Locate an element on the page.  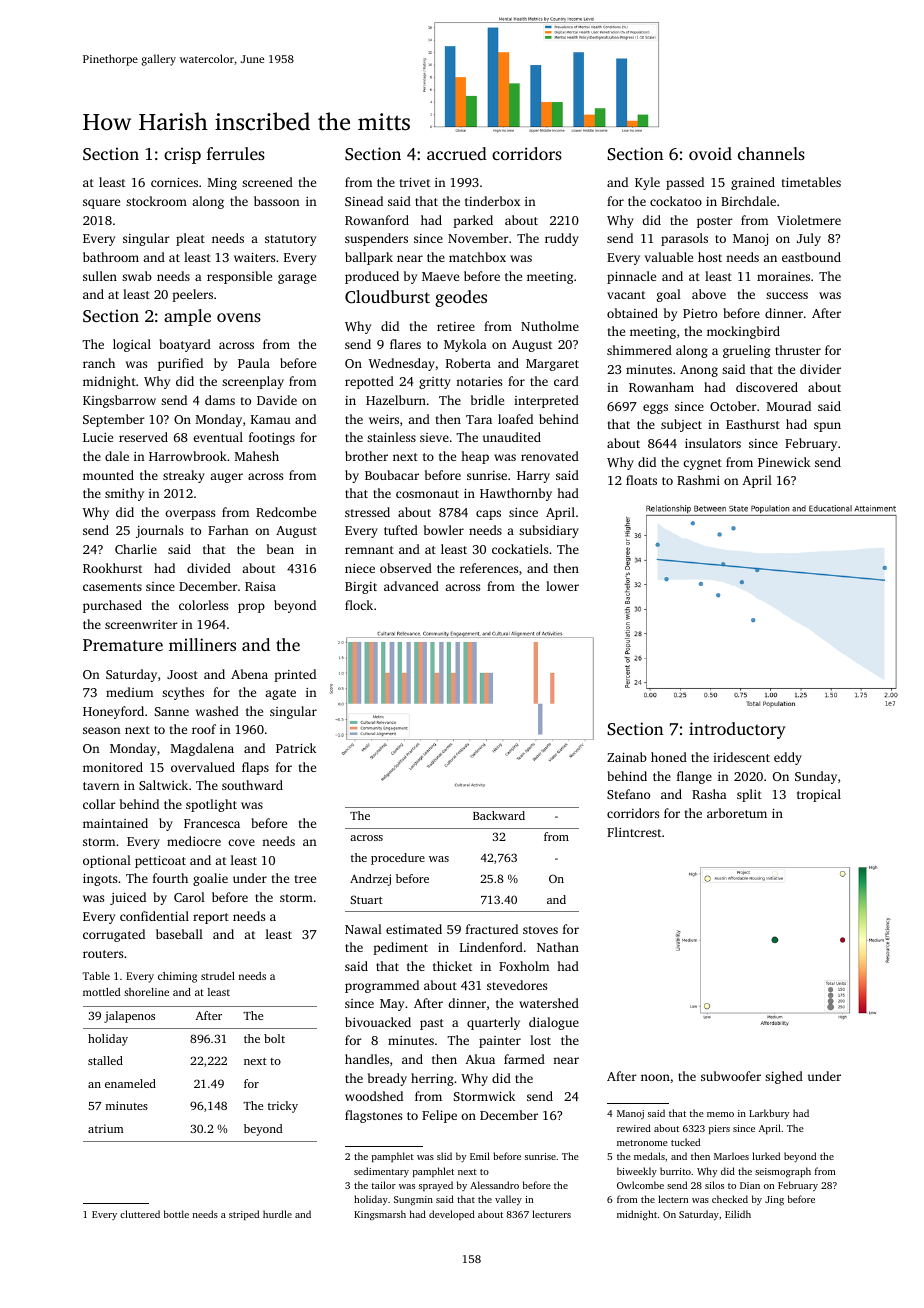
loafed is located at coordinates (515, 419).
